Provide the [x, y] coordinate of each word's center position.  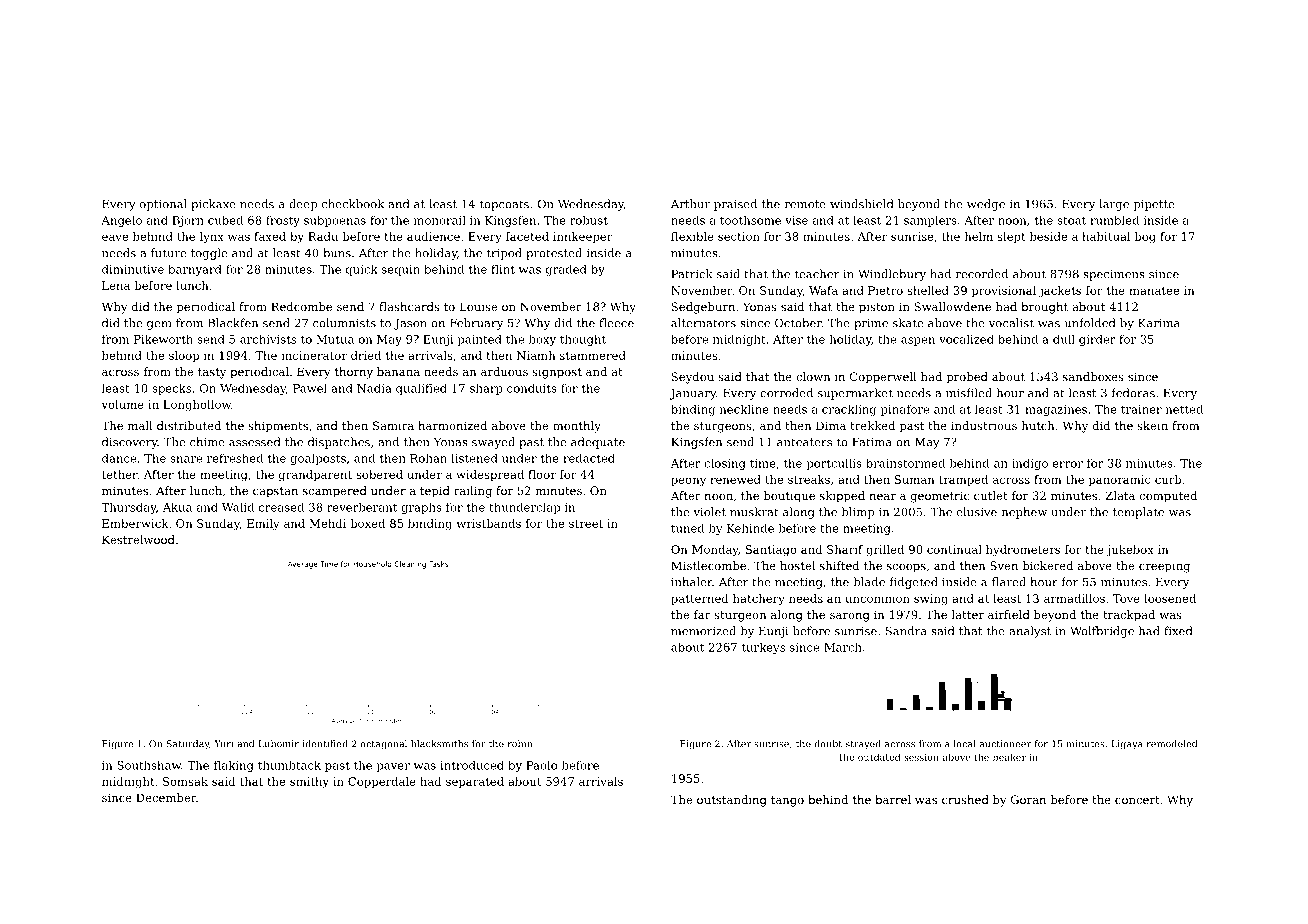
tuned [687, 528]
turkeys [763, 648]
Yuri [223, 744]
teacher [817, 274]
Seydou [693, 378]
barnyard [195, 270]
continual [954, 549]
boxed [367, 523]
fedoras [1133, 393]
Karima [1159, 323]
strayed [863, 745]
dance [119, 458]
